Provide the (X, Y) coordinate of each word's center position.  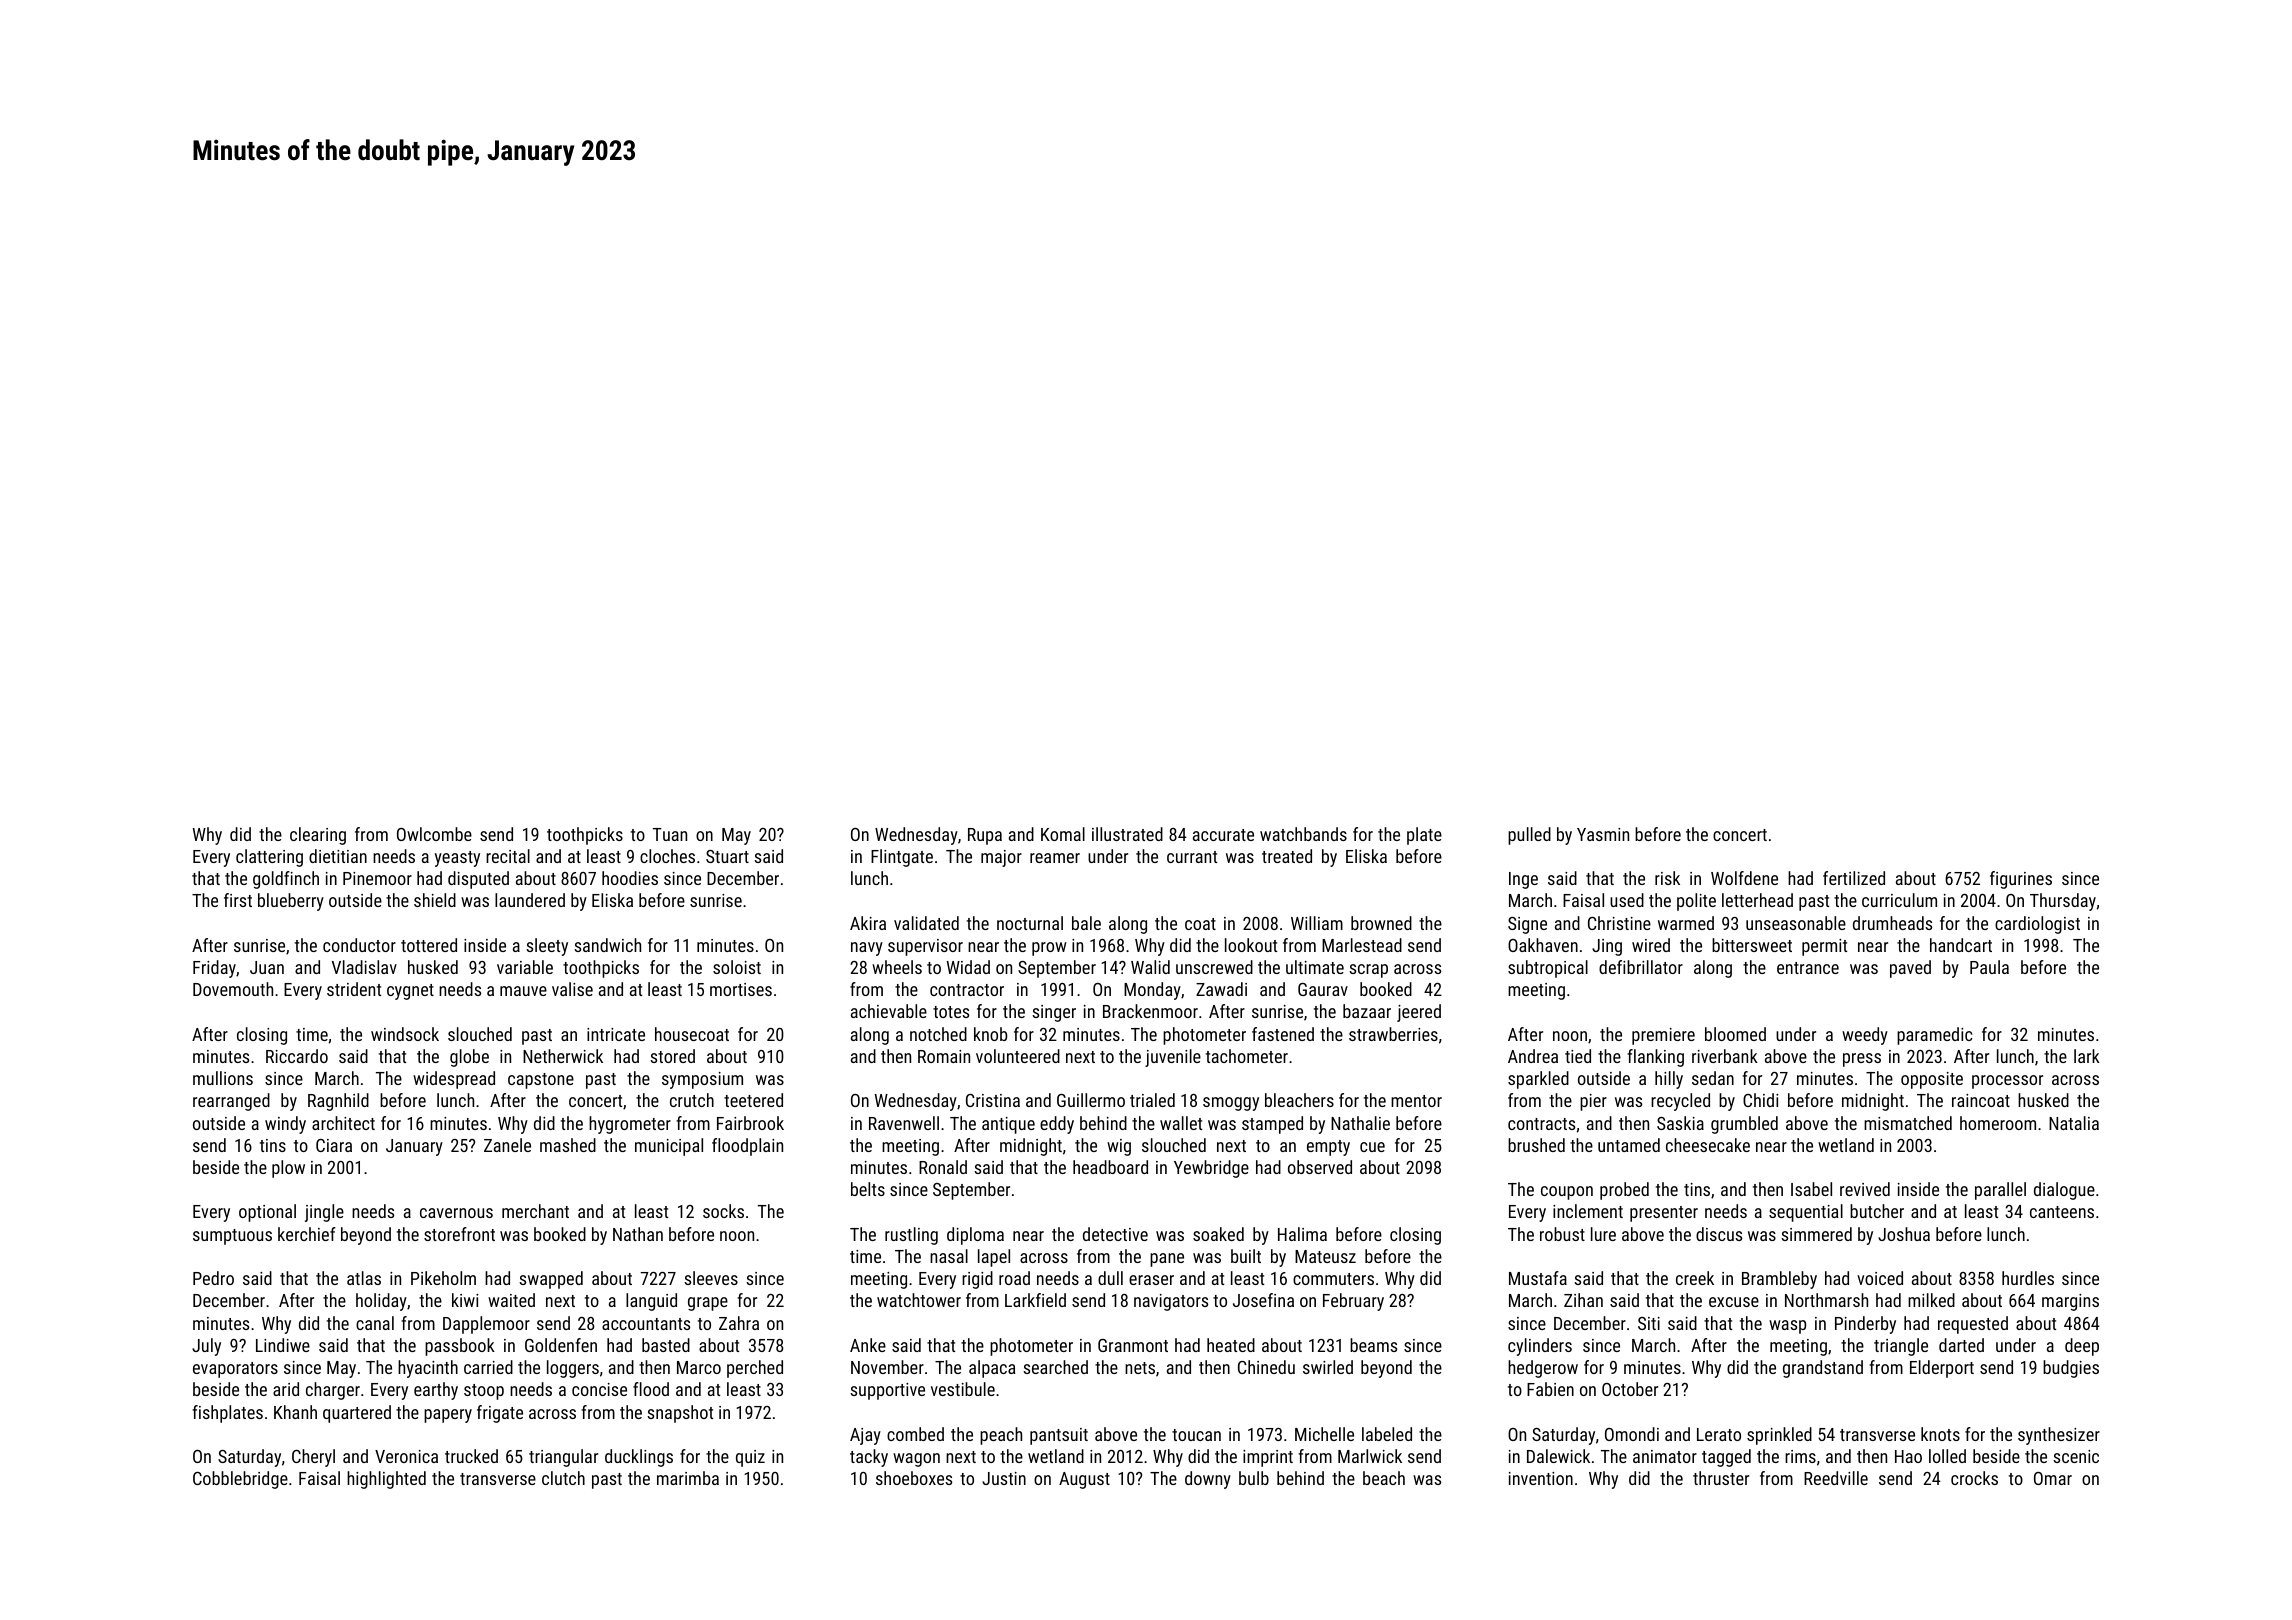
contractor (967, 990)
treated (1287, 856)
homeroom (1998, 1123)
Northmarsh (1826, 1300)
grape (708, 1304)
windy (285, 1125)
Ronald (943, 1167)
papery (448, 1416)
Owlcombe (434, 834)
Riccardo (297, 1056)
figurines (2021, 880)
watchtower (919, 1300)
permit (1824, 947)
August (1084, 1480)
